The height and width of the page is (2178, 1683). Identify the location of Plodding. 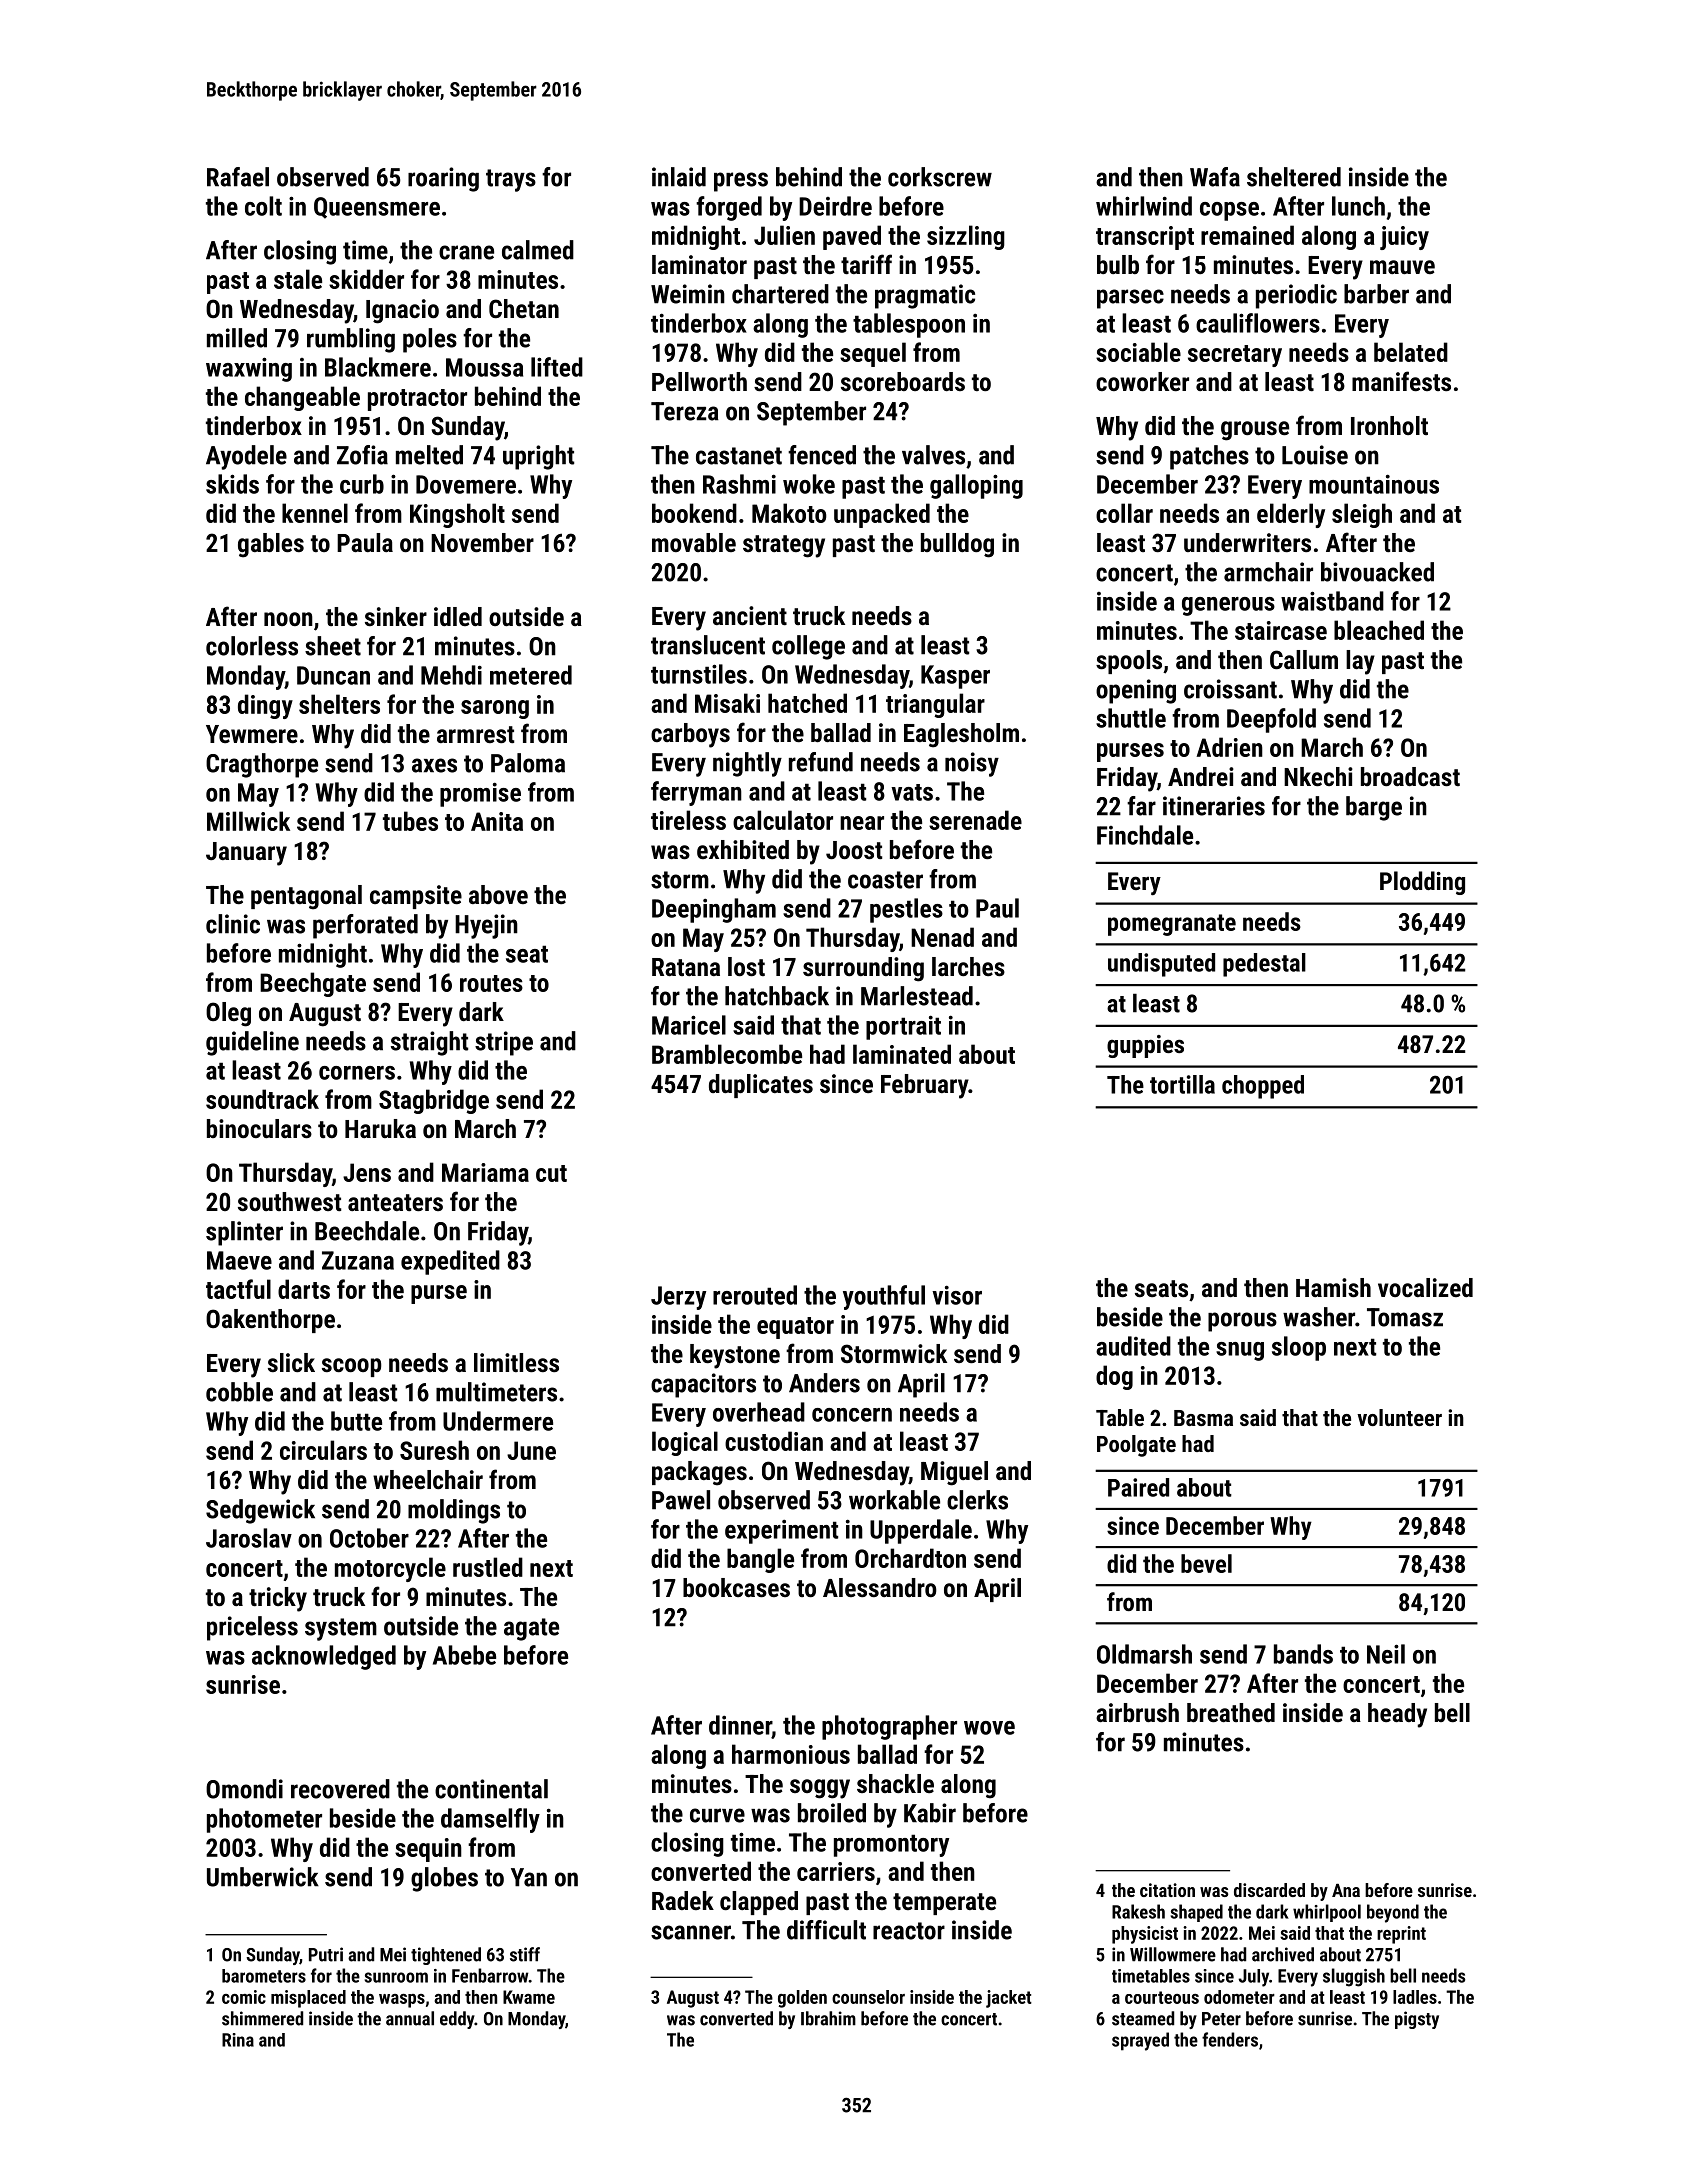
(1422, 883).
